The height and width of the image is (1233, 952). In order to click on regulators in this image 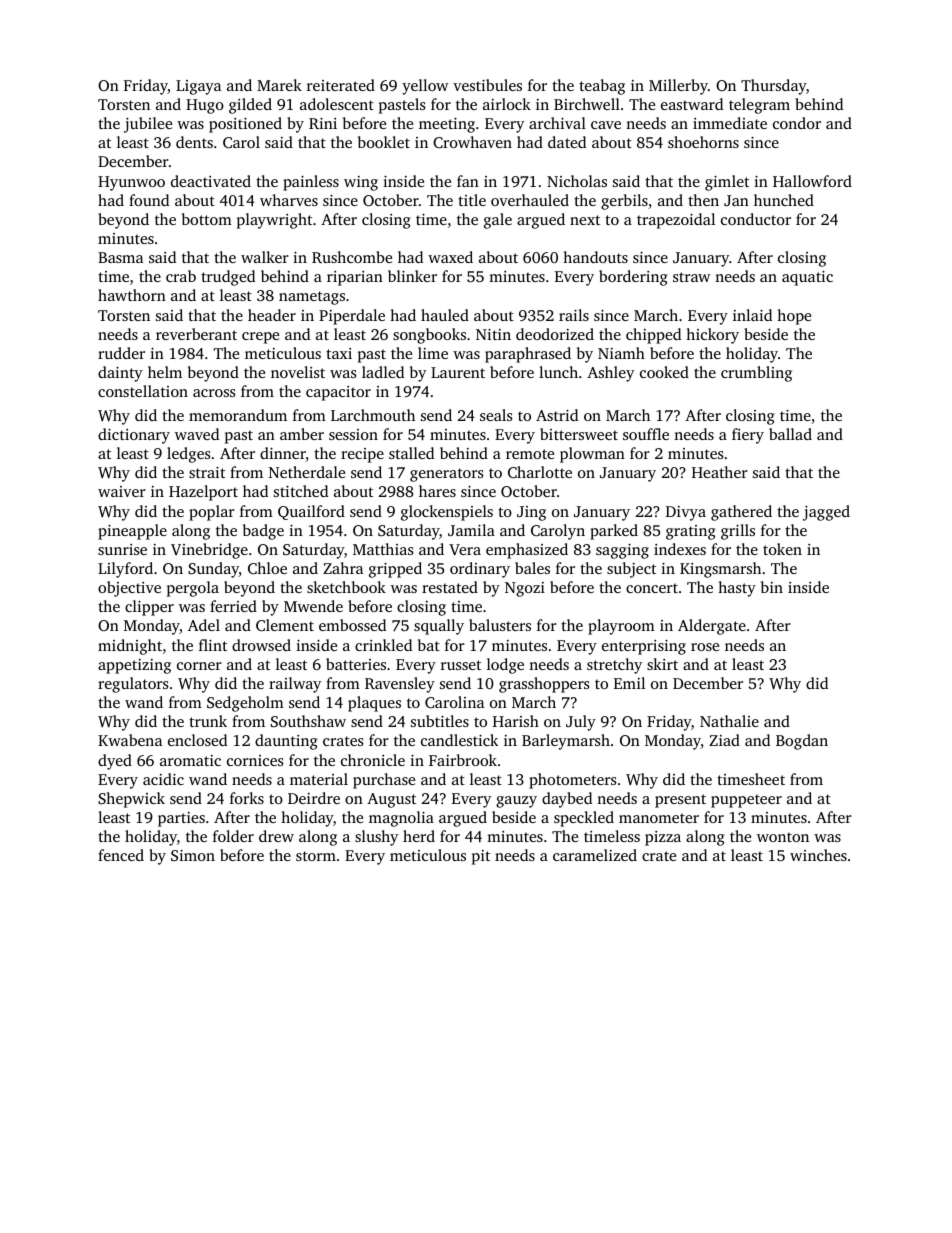, I will do `click(133, 685)`.
